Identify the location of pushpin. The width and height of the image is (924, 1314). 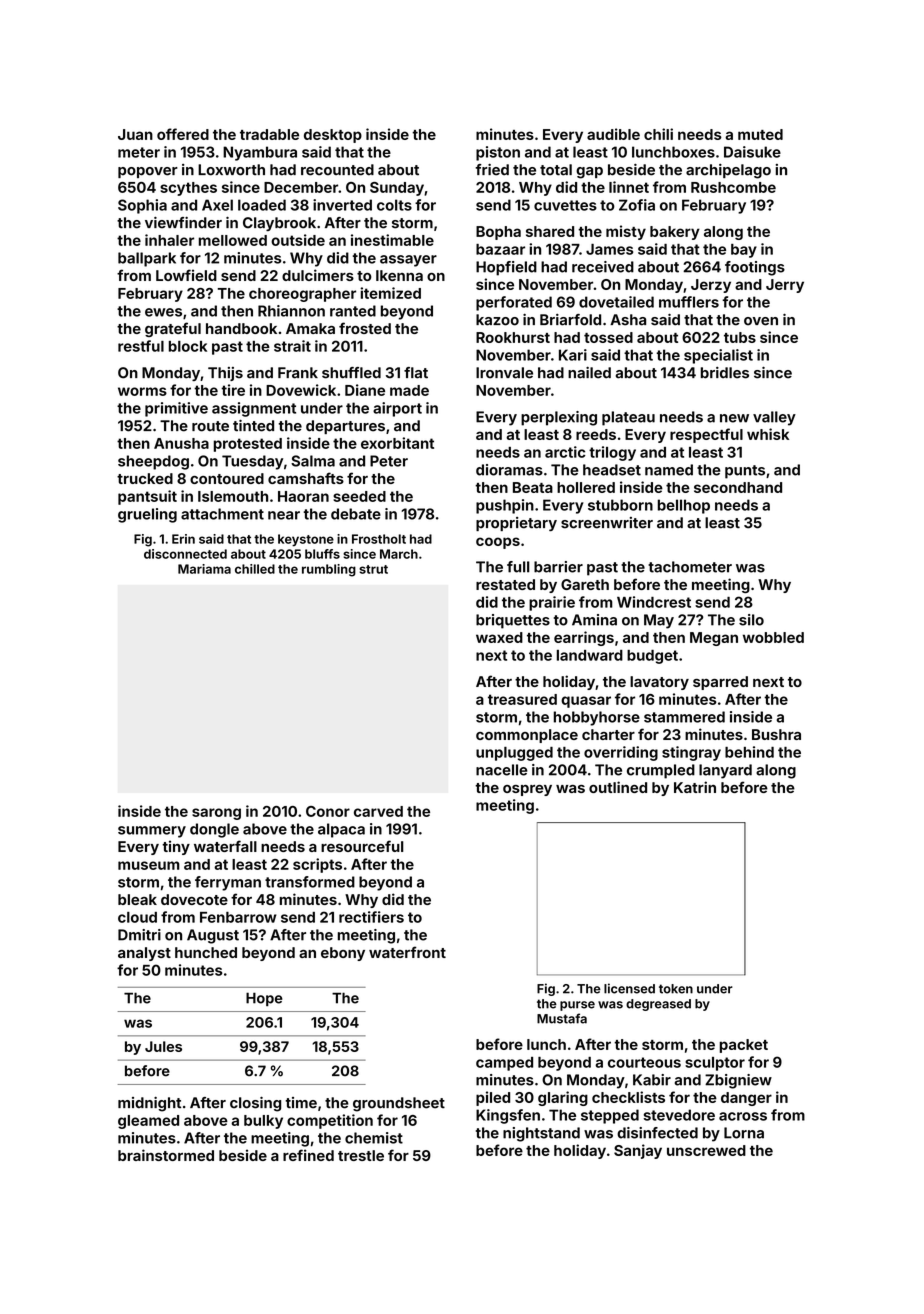
(505, 506).
